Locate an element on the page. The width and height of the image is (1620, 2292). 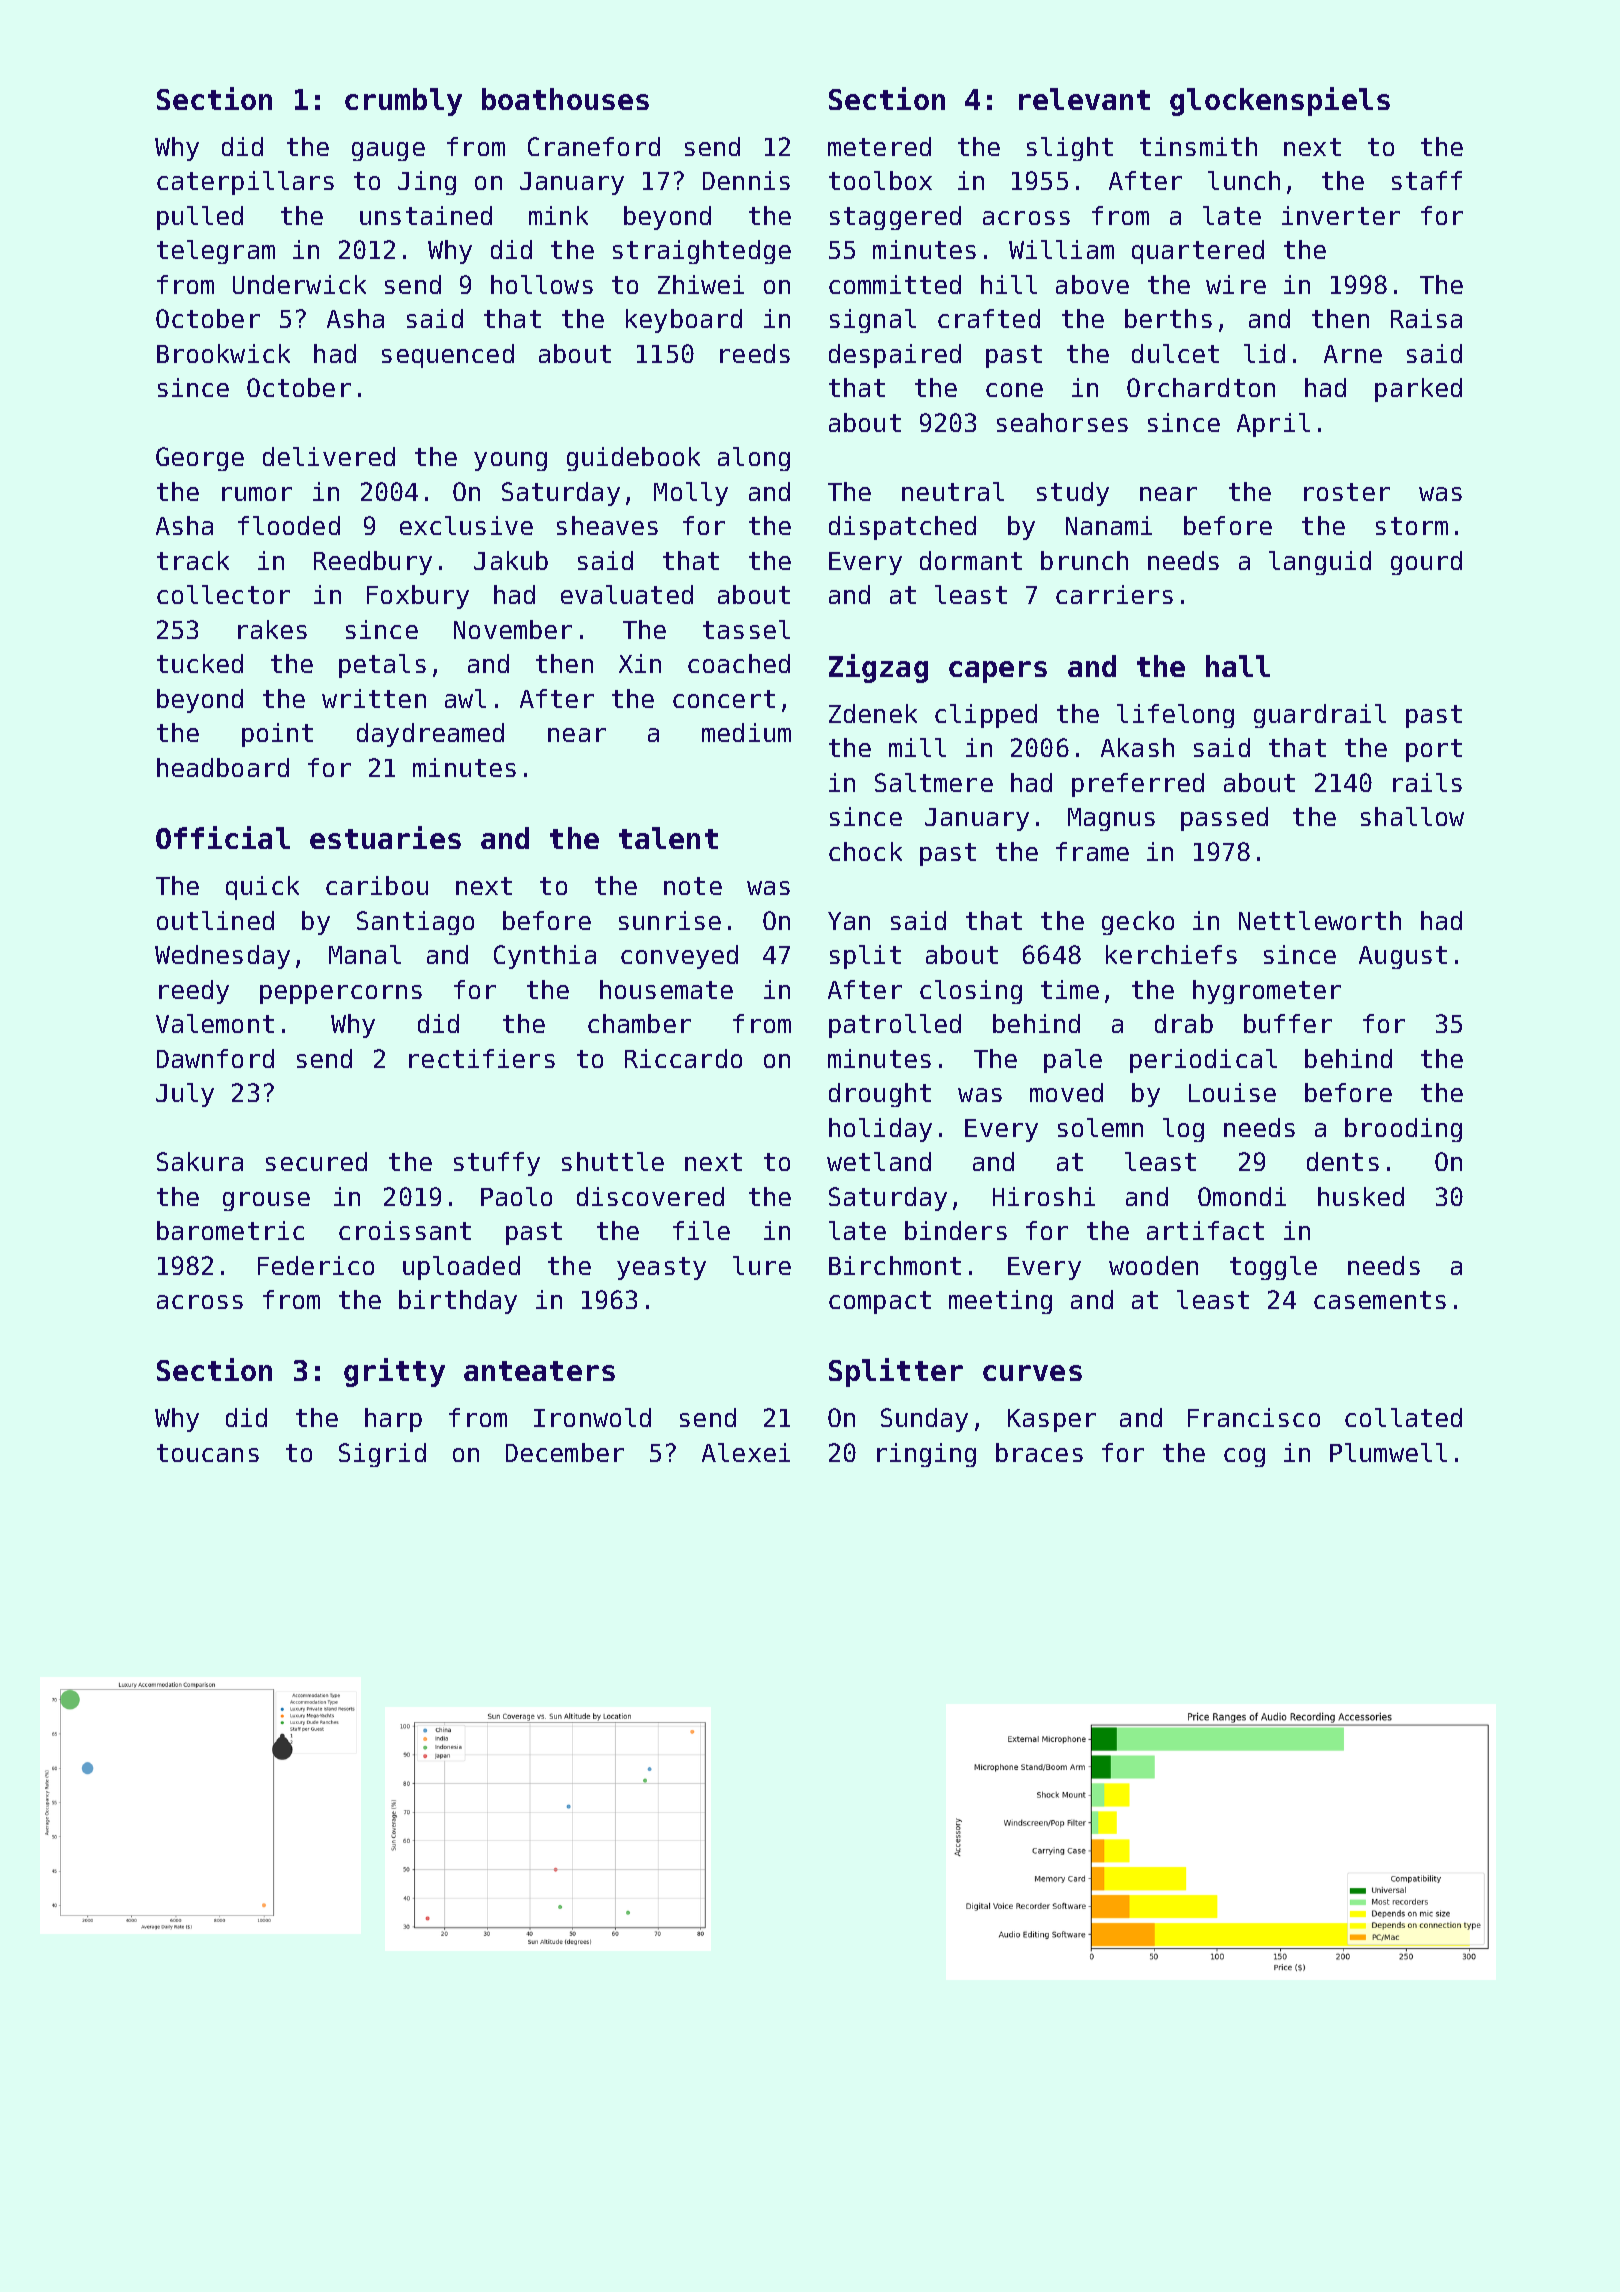
quartered is located at coordinates (1198, 252).
